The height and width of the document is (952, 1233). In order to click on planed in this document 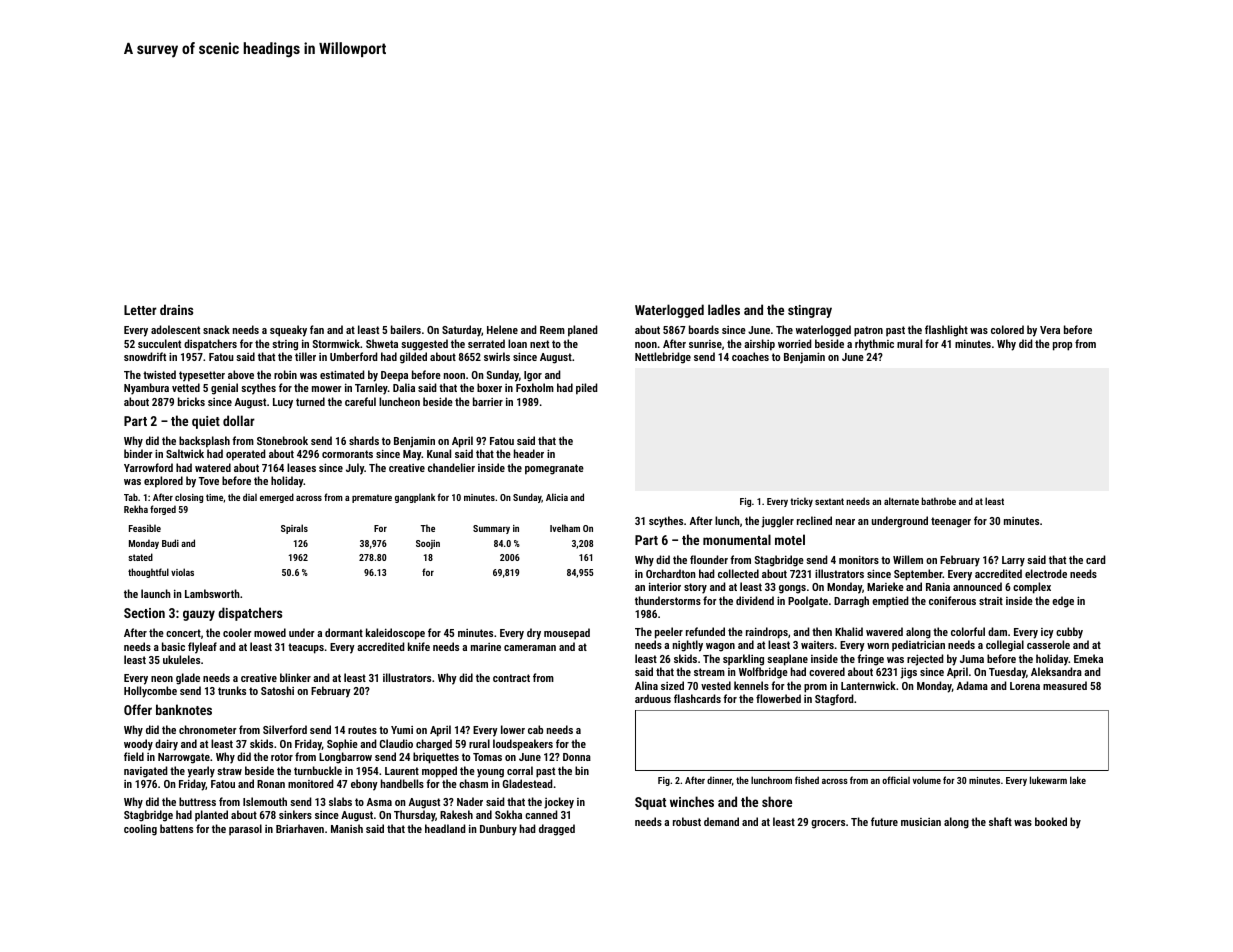, I will do `click(583, 331)`.
